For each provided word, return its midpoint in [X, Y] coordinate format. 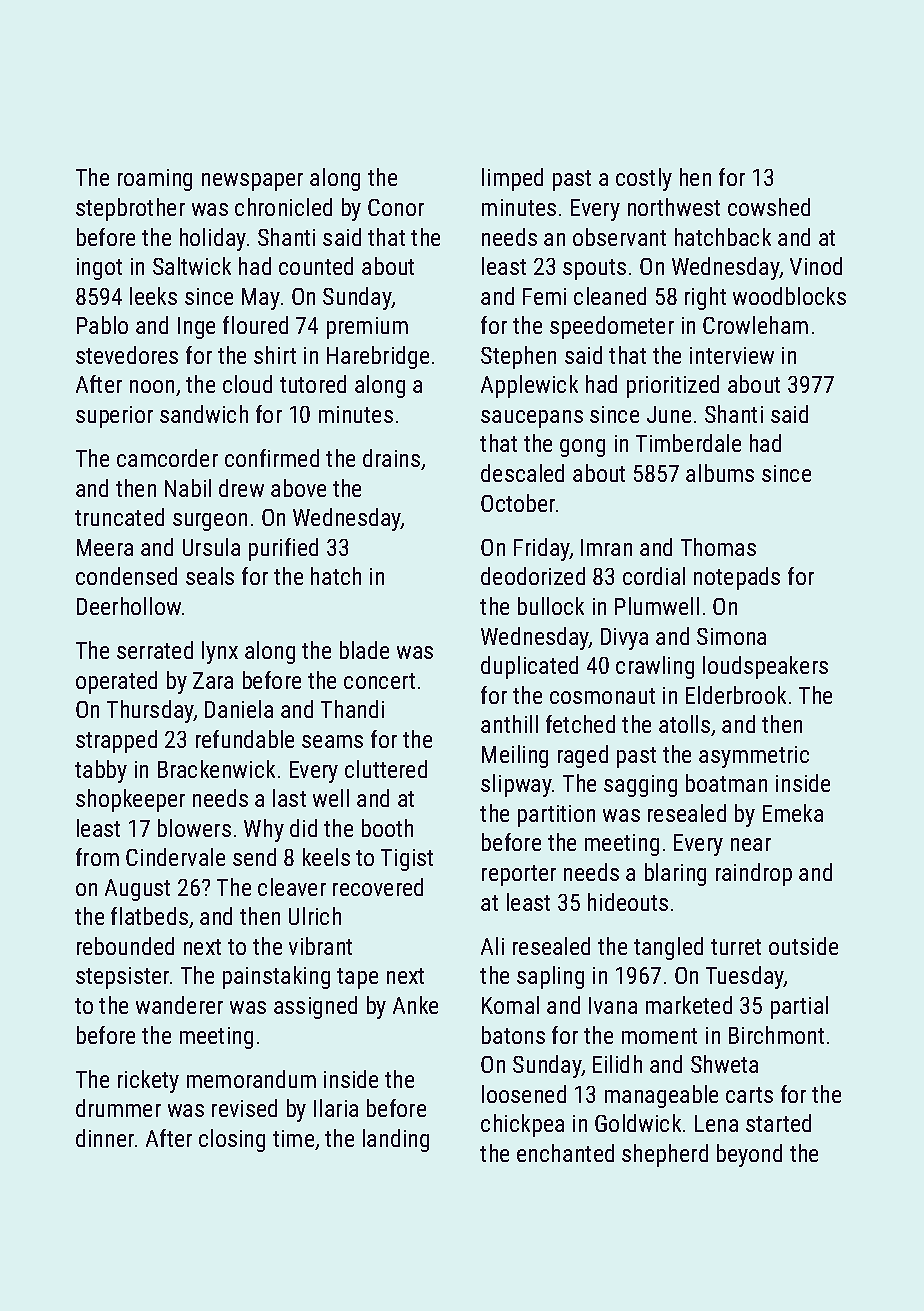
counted [316, 266]
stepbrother [130, 209]
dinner [105, 1138]
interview [732, 355]
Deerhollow [129, 606]
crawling [655, 667]
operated [116, 682]
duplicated [529, 667]
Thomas [718, 547]
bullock [551, 606]
